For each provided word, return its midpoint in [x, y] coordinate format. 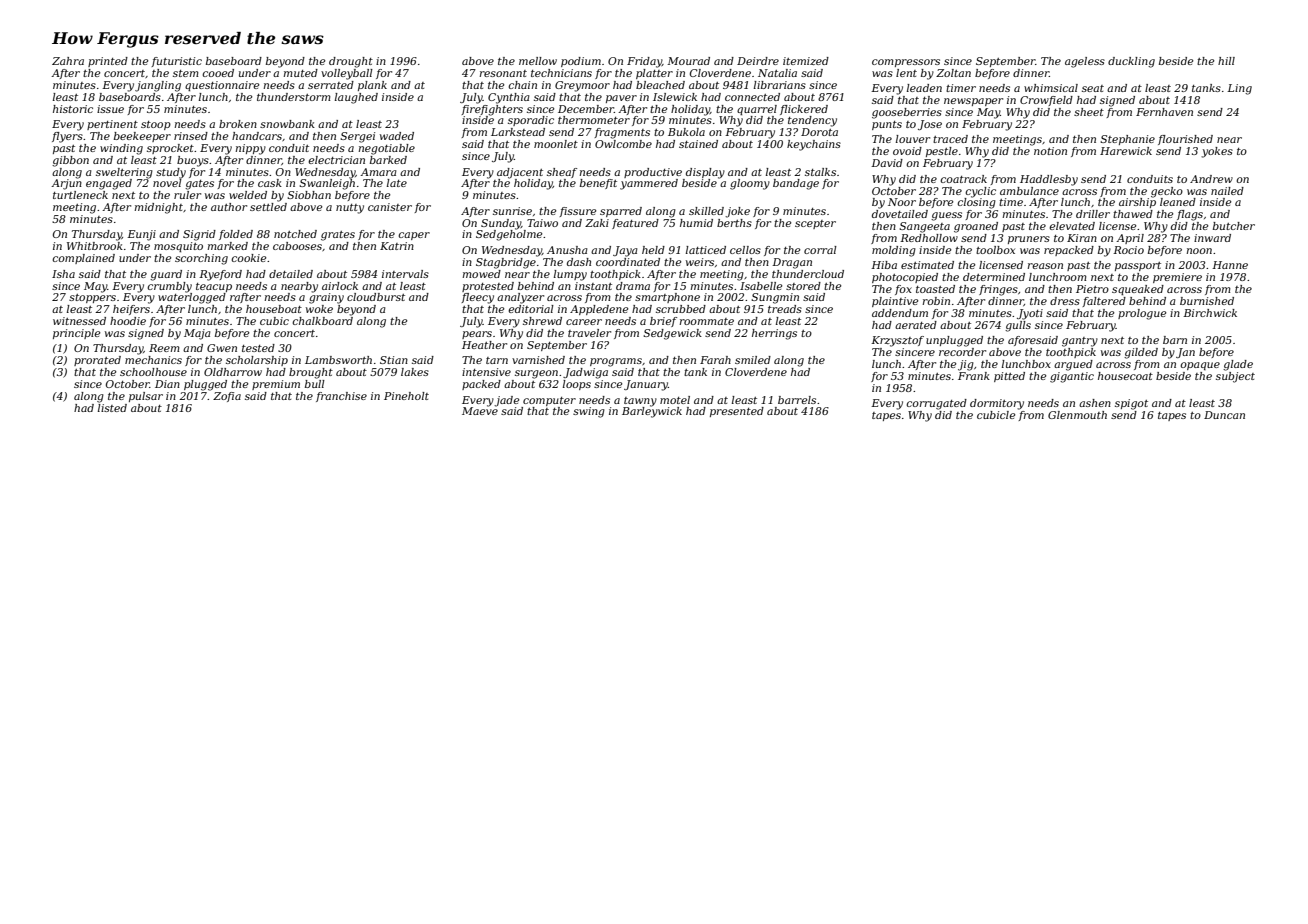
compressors [906, 63]
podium [581, 62]
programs [616, 362]
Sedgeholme [509, 235]
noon [1199, 251]
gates [199, 185]
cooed [218, 73]
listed [112, 408]
